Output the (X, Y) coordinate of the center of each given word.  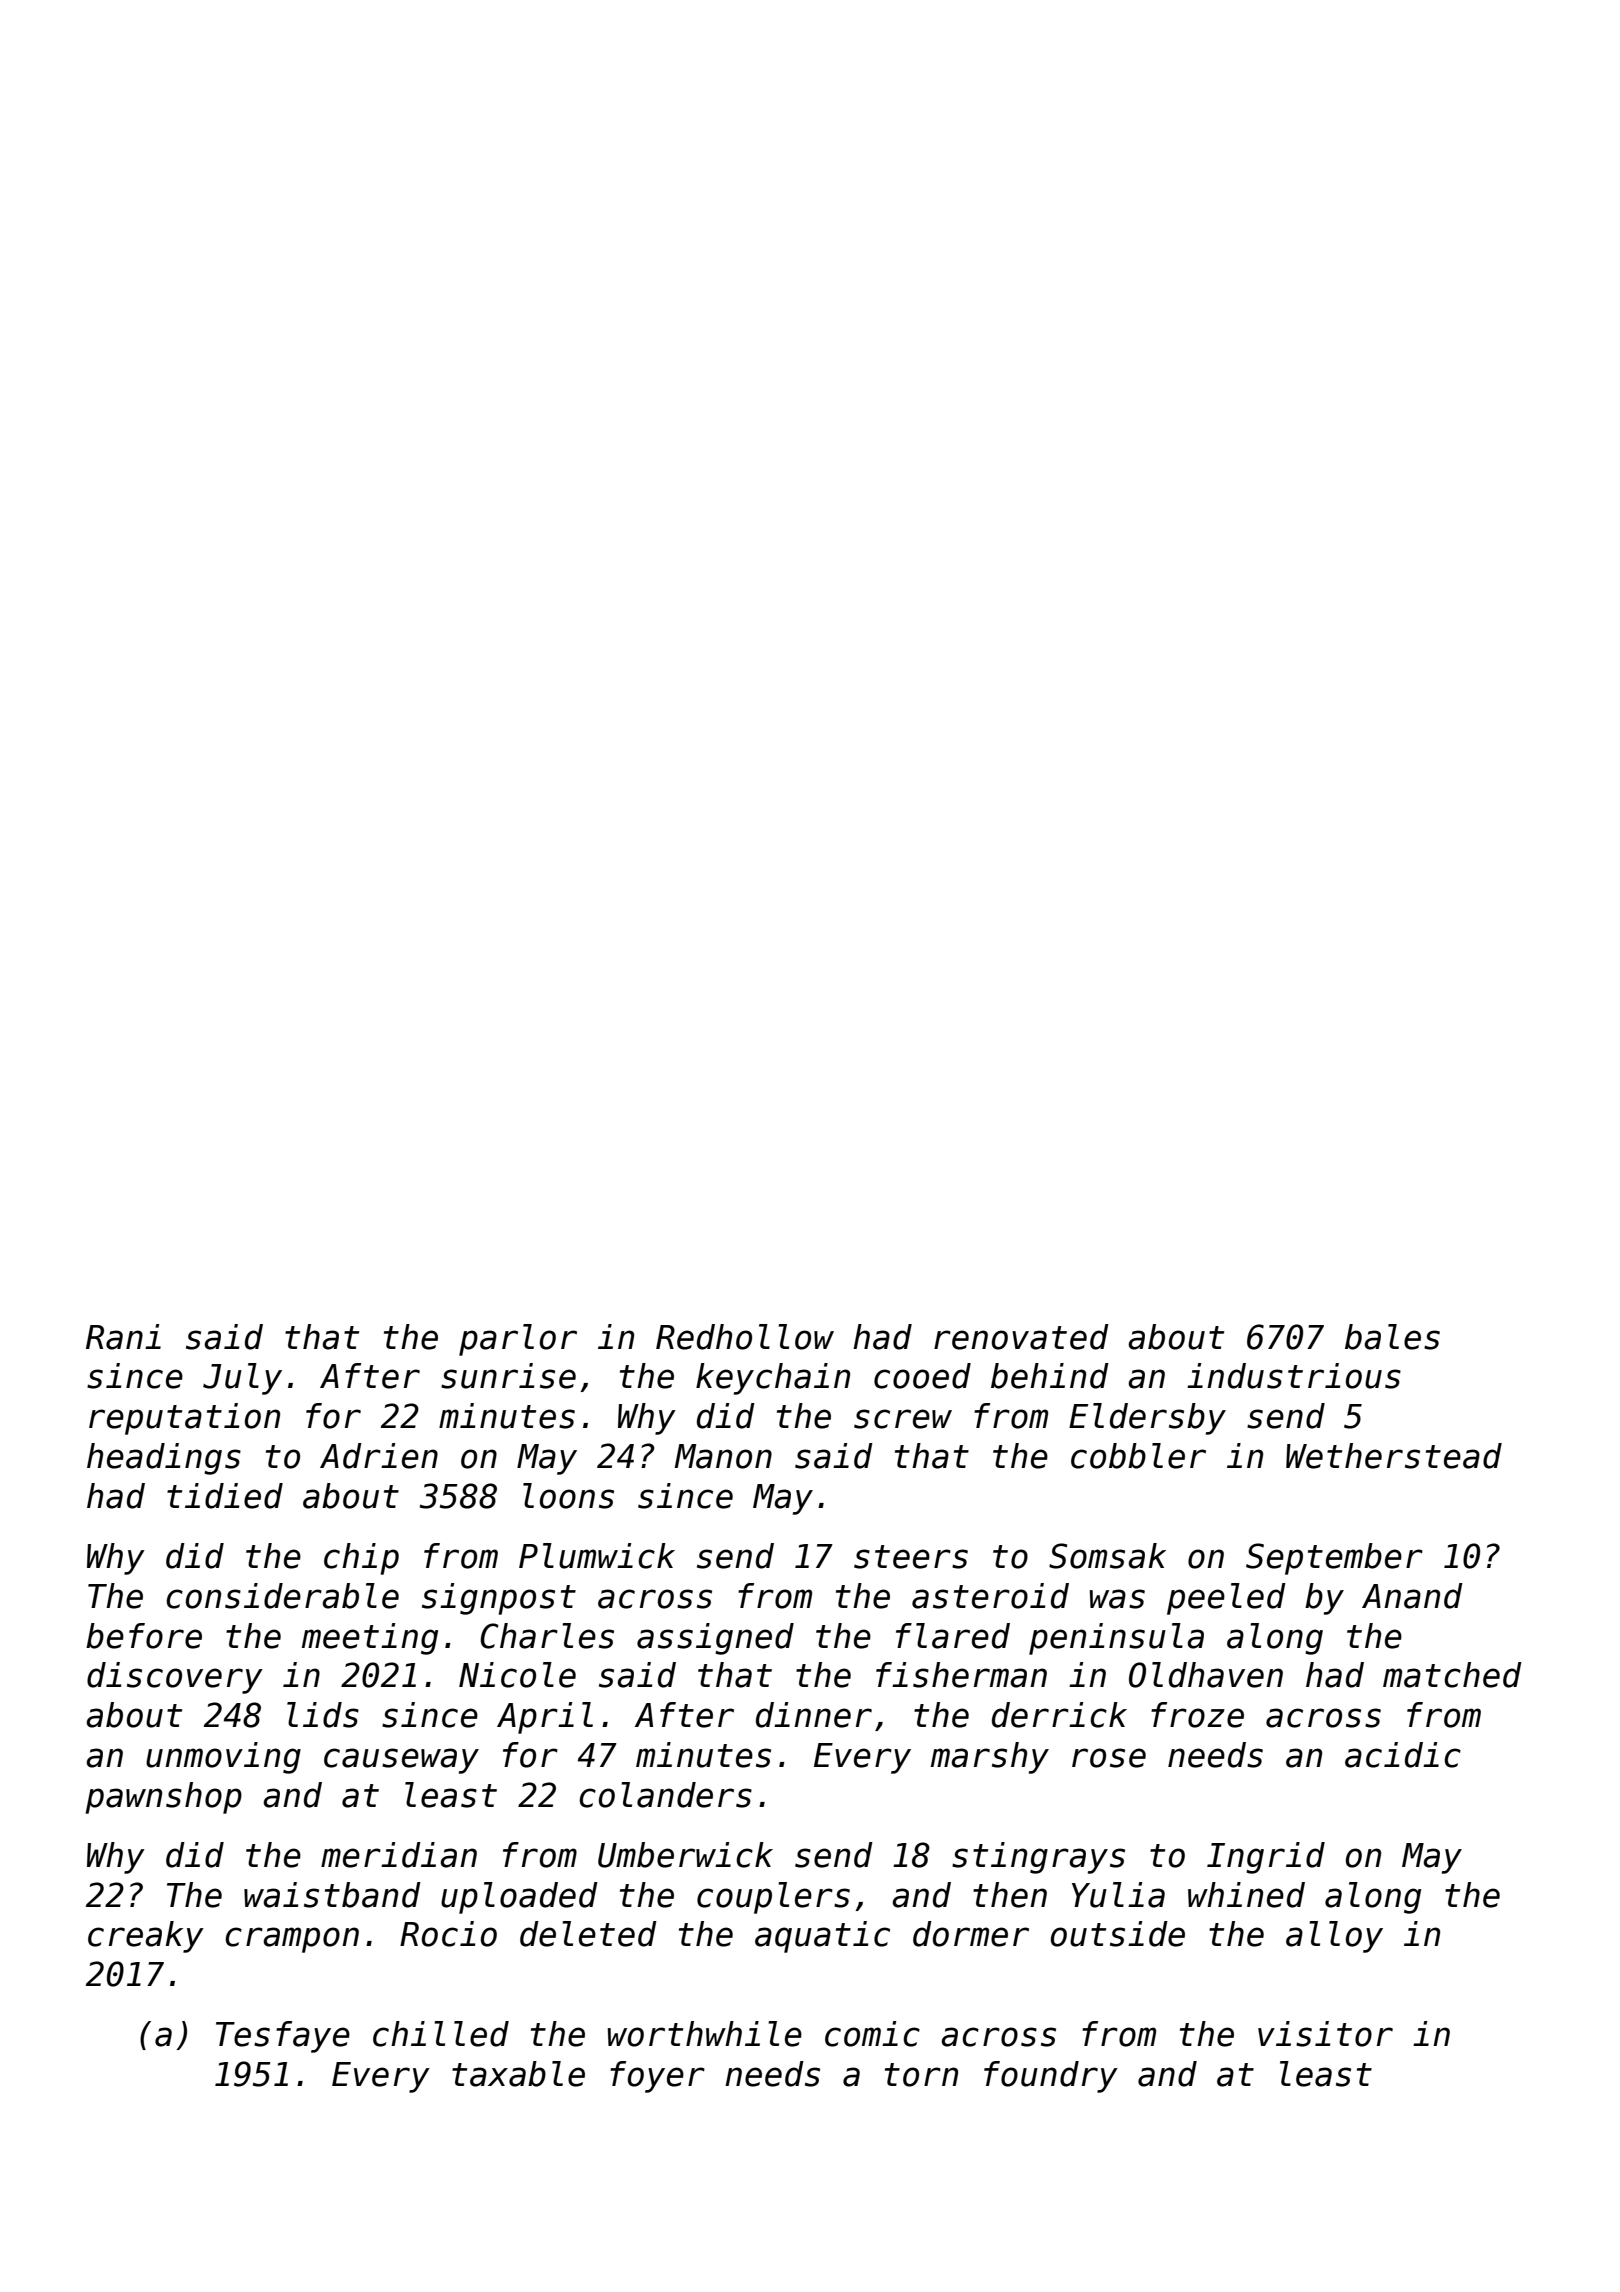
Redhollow (745, 1337)
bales (1392, 1337)
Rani (123, 1337)
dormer (971, 1934)
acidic (1403, 1755)
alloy (1334, 1937)
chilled (441, 2034)
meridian (399, 1855)
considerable (282, 1596)
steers (911, 1557)
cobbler (1138, 1456)
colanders (665, 1795)
